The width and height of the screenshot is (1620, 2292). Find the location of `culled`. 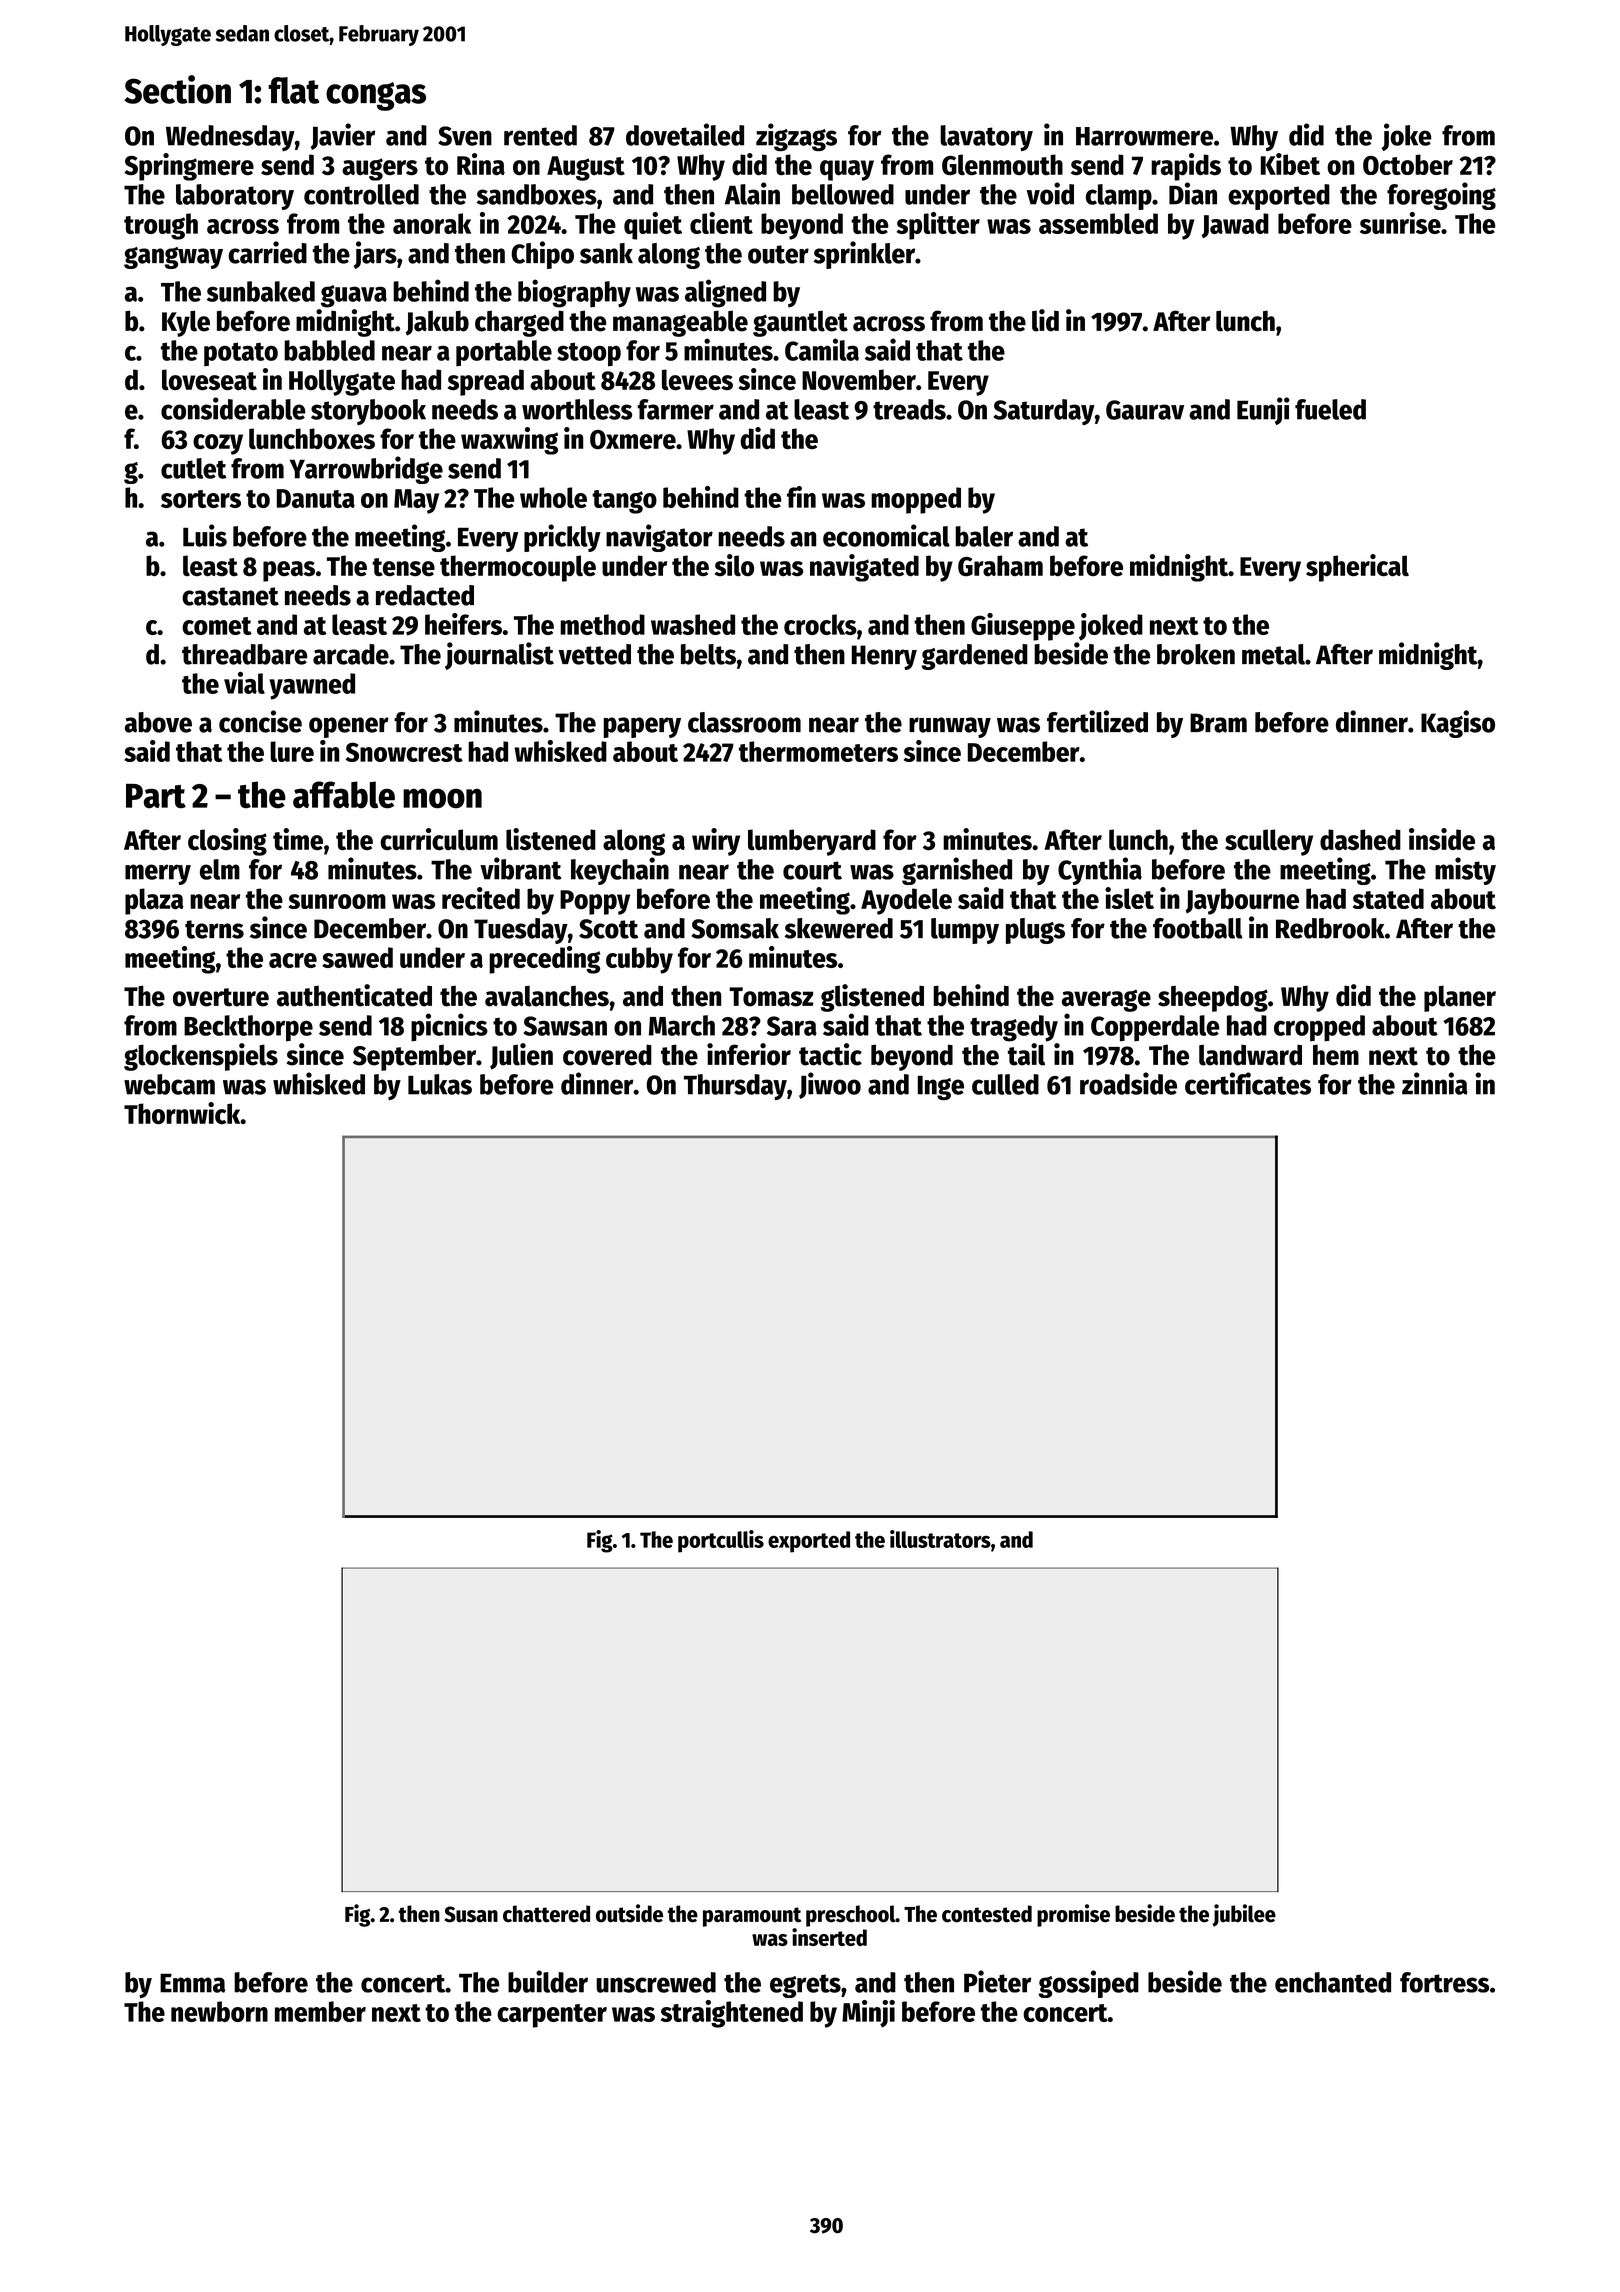

culled is located at coordinates (1005, 1084).
